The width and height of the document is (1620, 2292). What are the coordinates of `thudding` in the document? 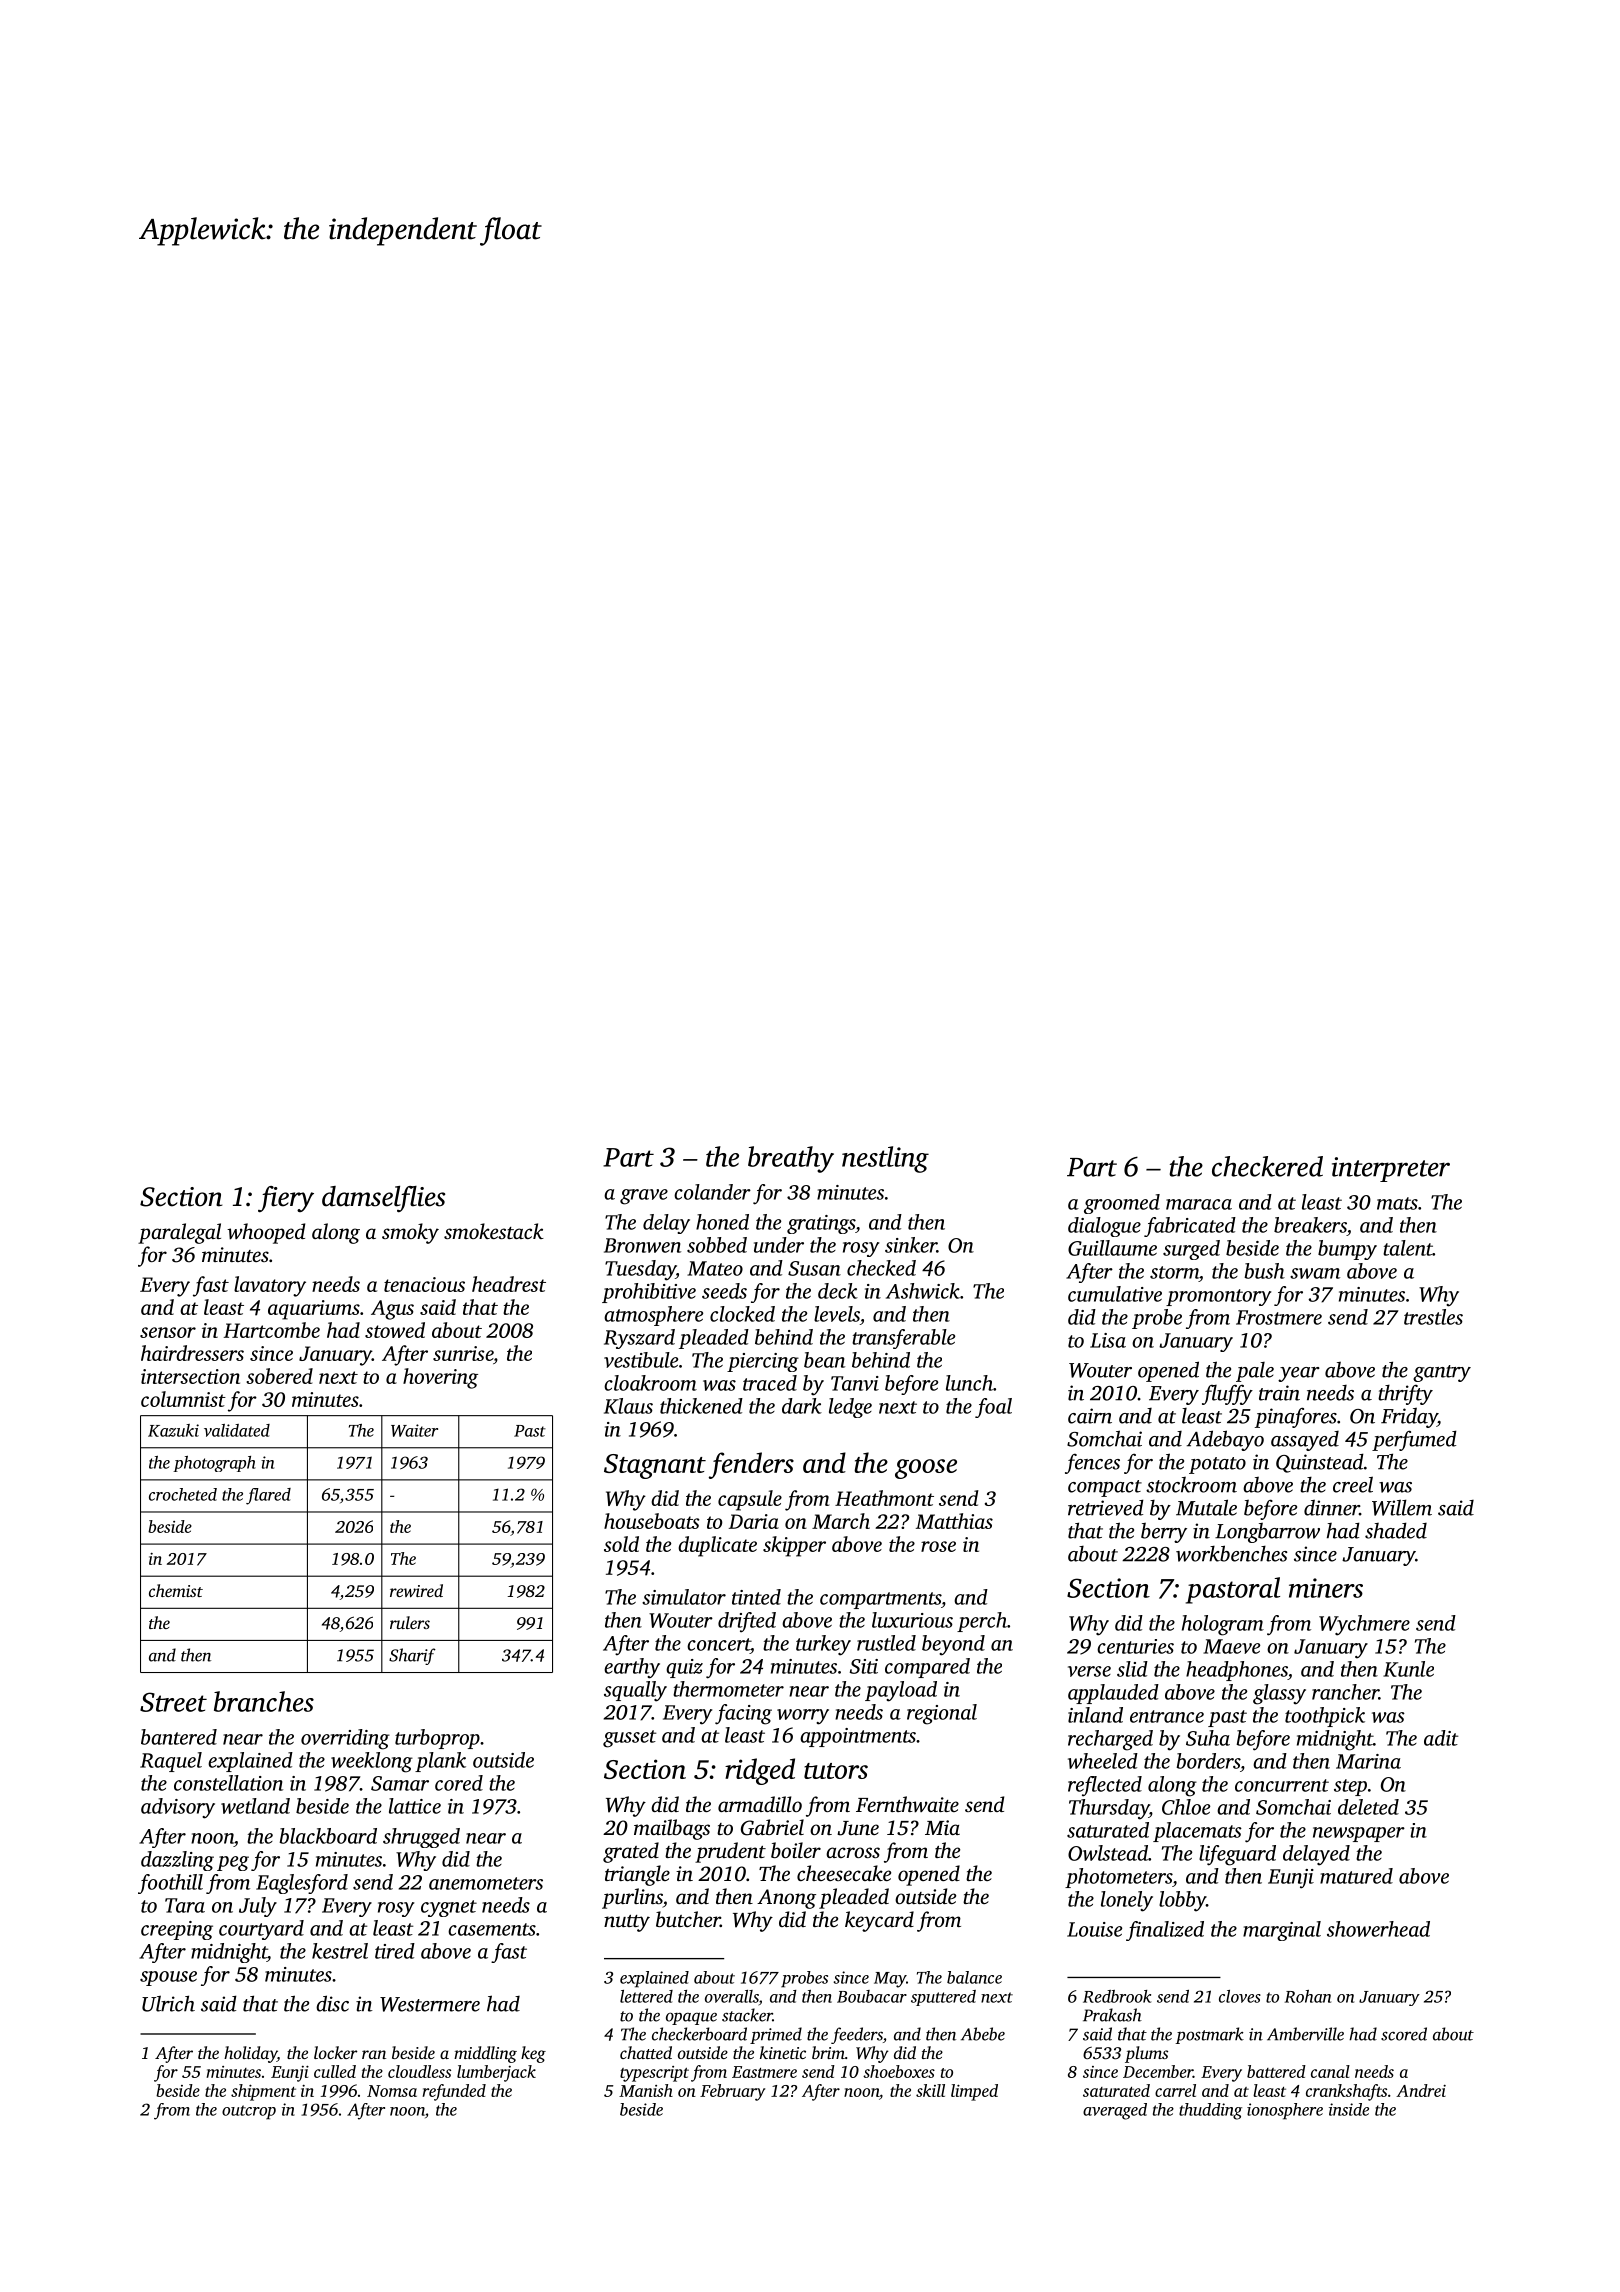 It's located at (1210, 2111).
